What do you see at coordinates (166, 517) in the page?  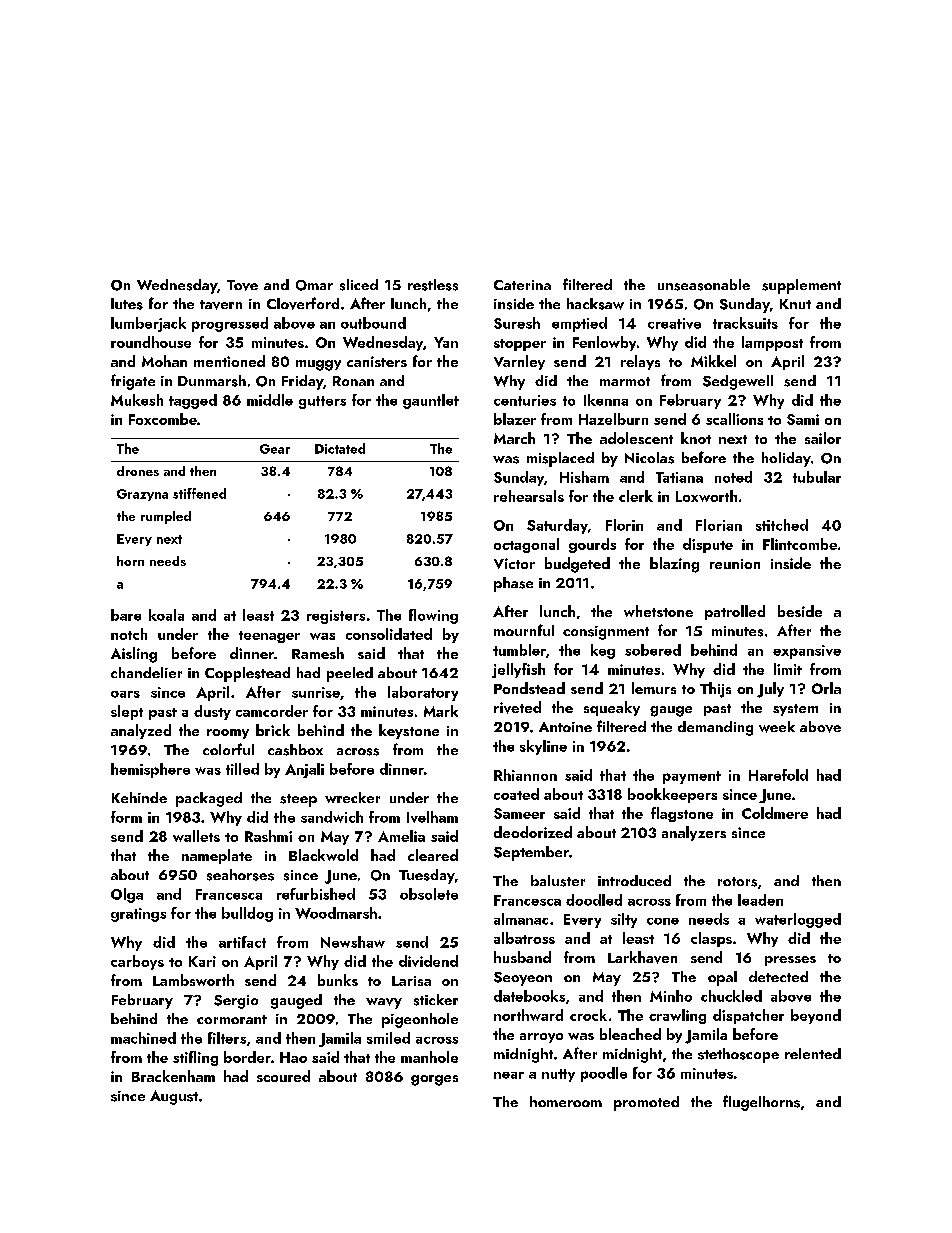 I see `rumpled` at bounding box center [166, 517].
